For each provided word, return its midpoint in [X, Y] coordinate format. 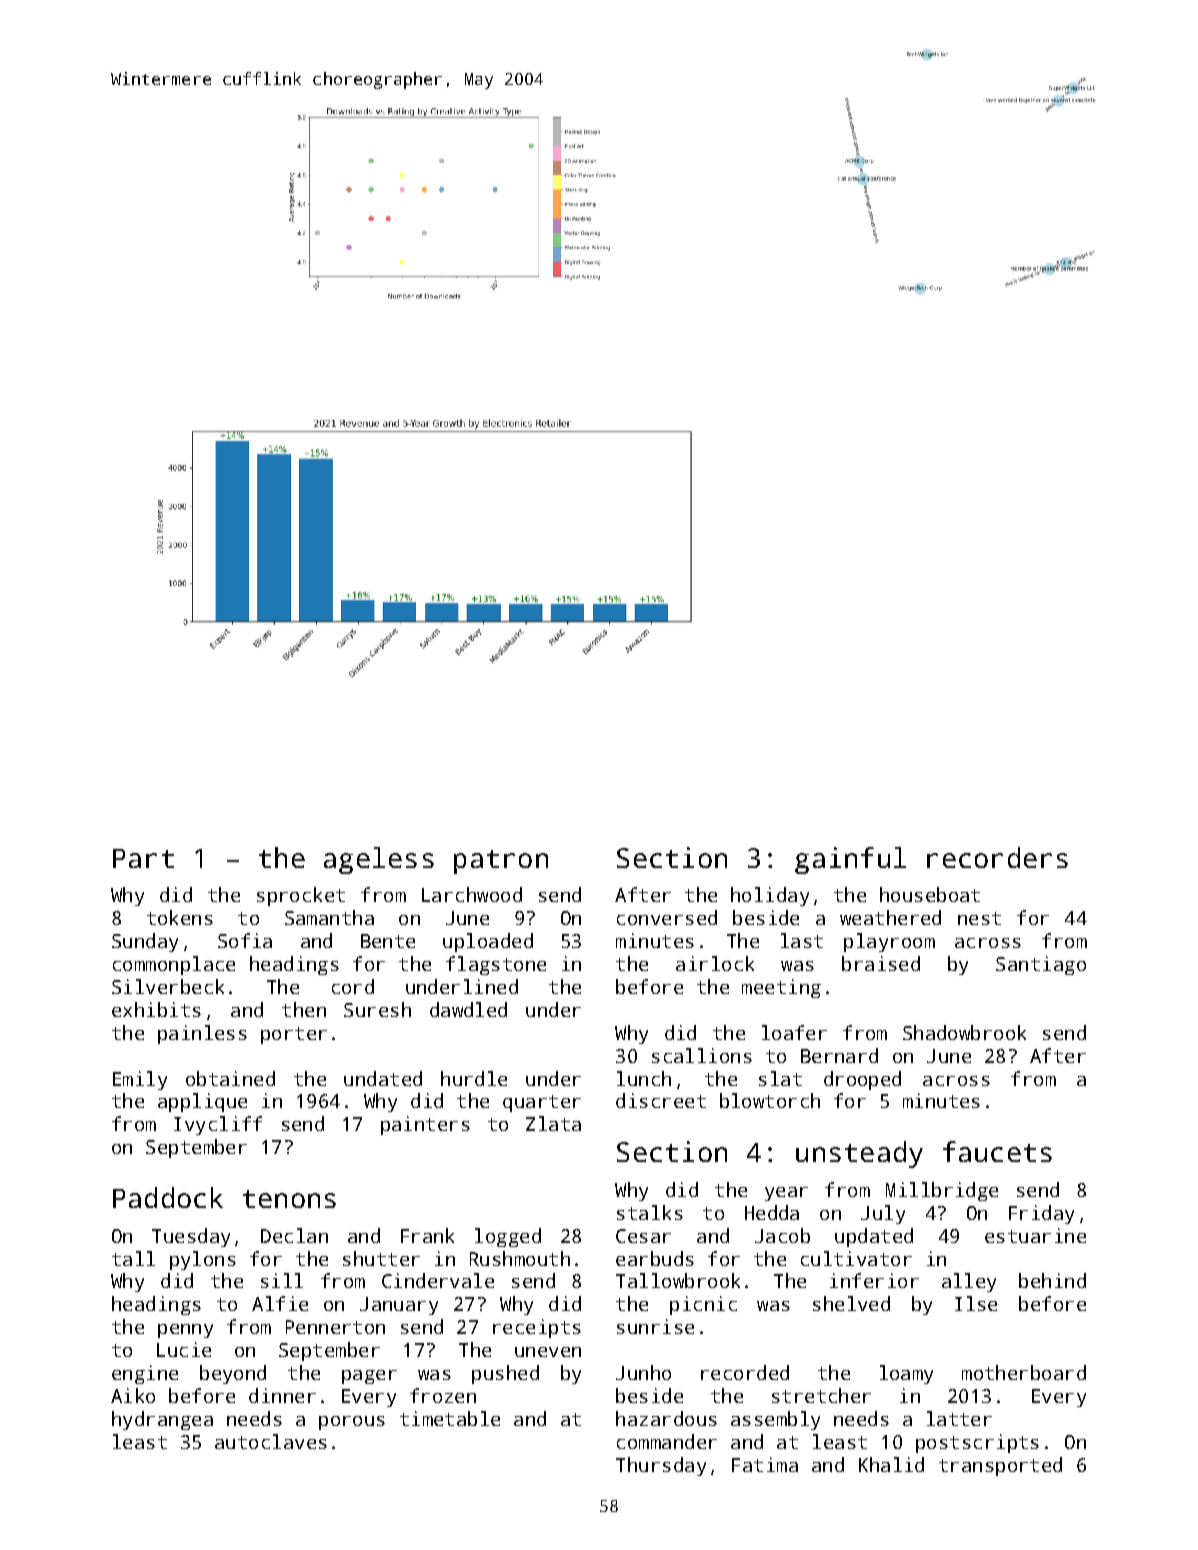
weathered [890, 917]
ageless [379, 860]
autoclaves [271, 1441]
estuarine [1035, 1235]
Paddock [168, 1197]
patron [501, 862]
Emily [140, 1080]
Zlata [553, 1123]
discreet [661, 1100]
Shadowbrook [964, 1032]
